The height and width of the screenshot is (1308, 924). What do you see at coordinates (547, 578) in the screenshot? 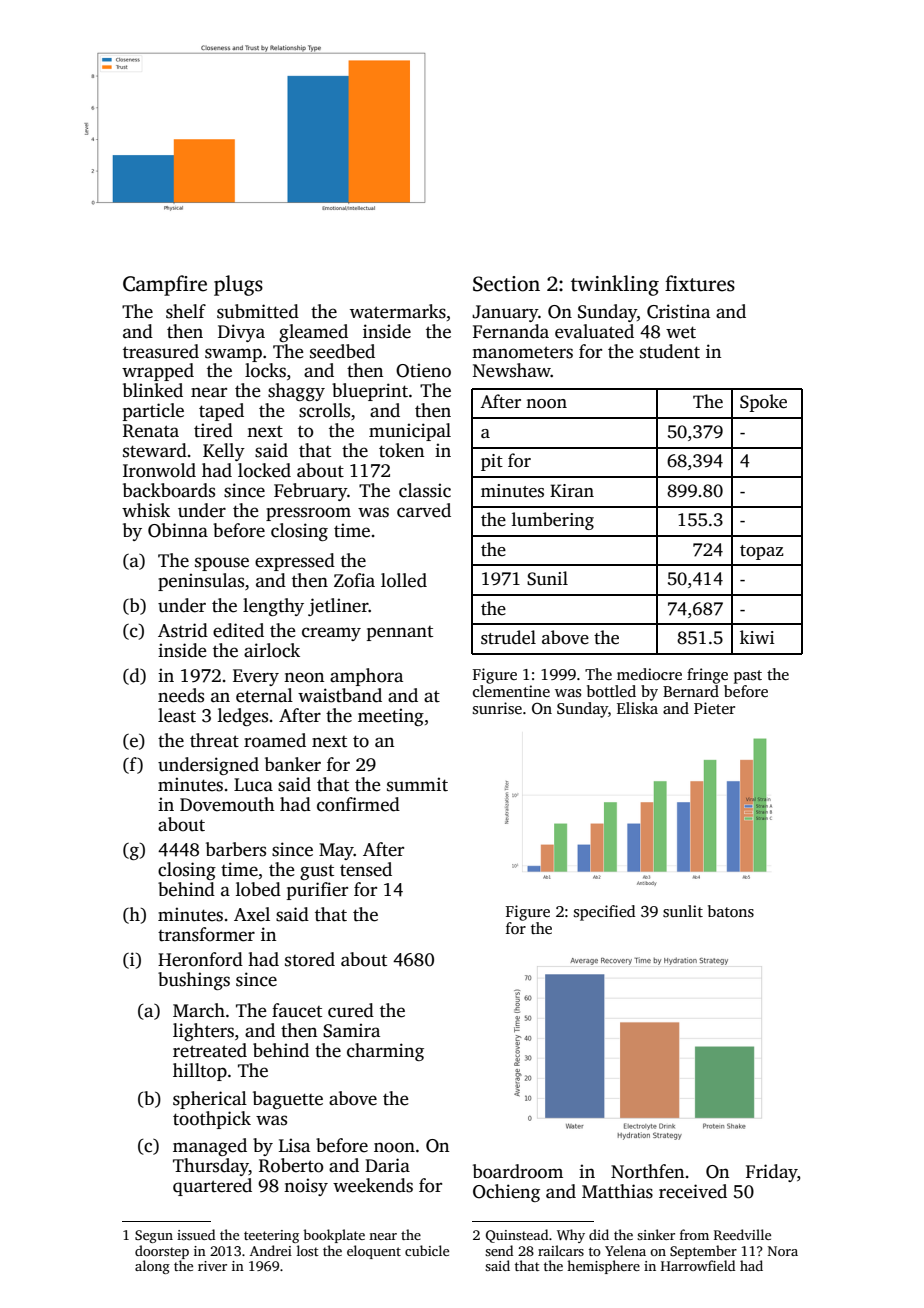
I see `Sunil` at bounding box center [547, 578].
